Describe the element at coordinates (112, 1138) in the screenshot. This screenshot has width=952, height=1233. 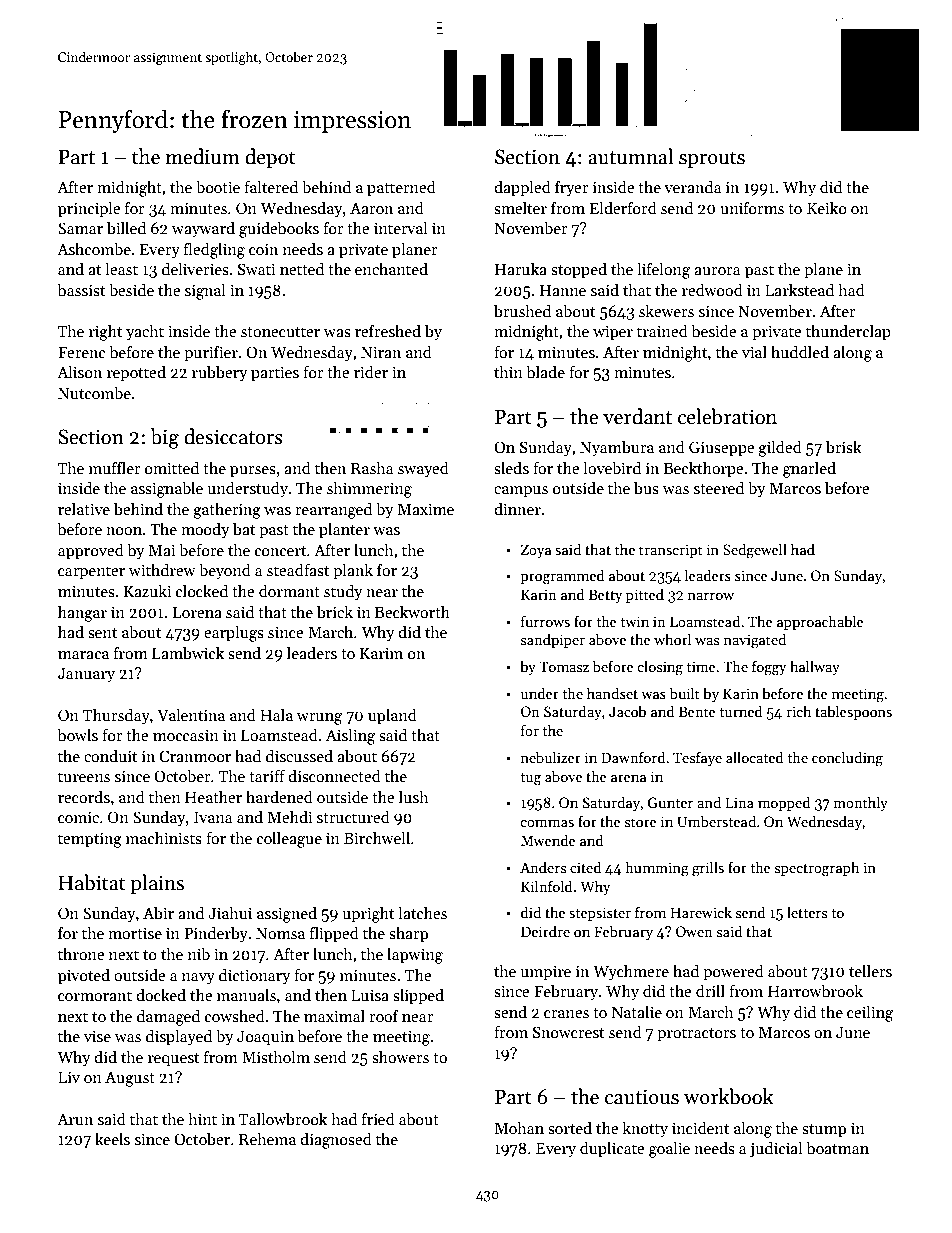
I see `keels` at that location.
